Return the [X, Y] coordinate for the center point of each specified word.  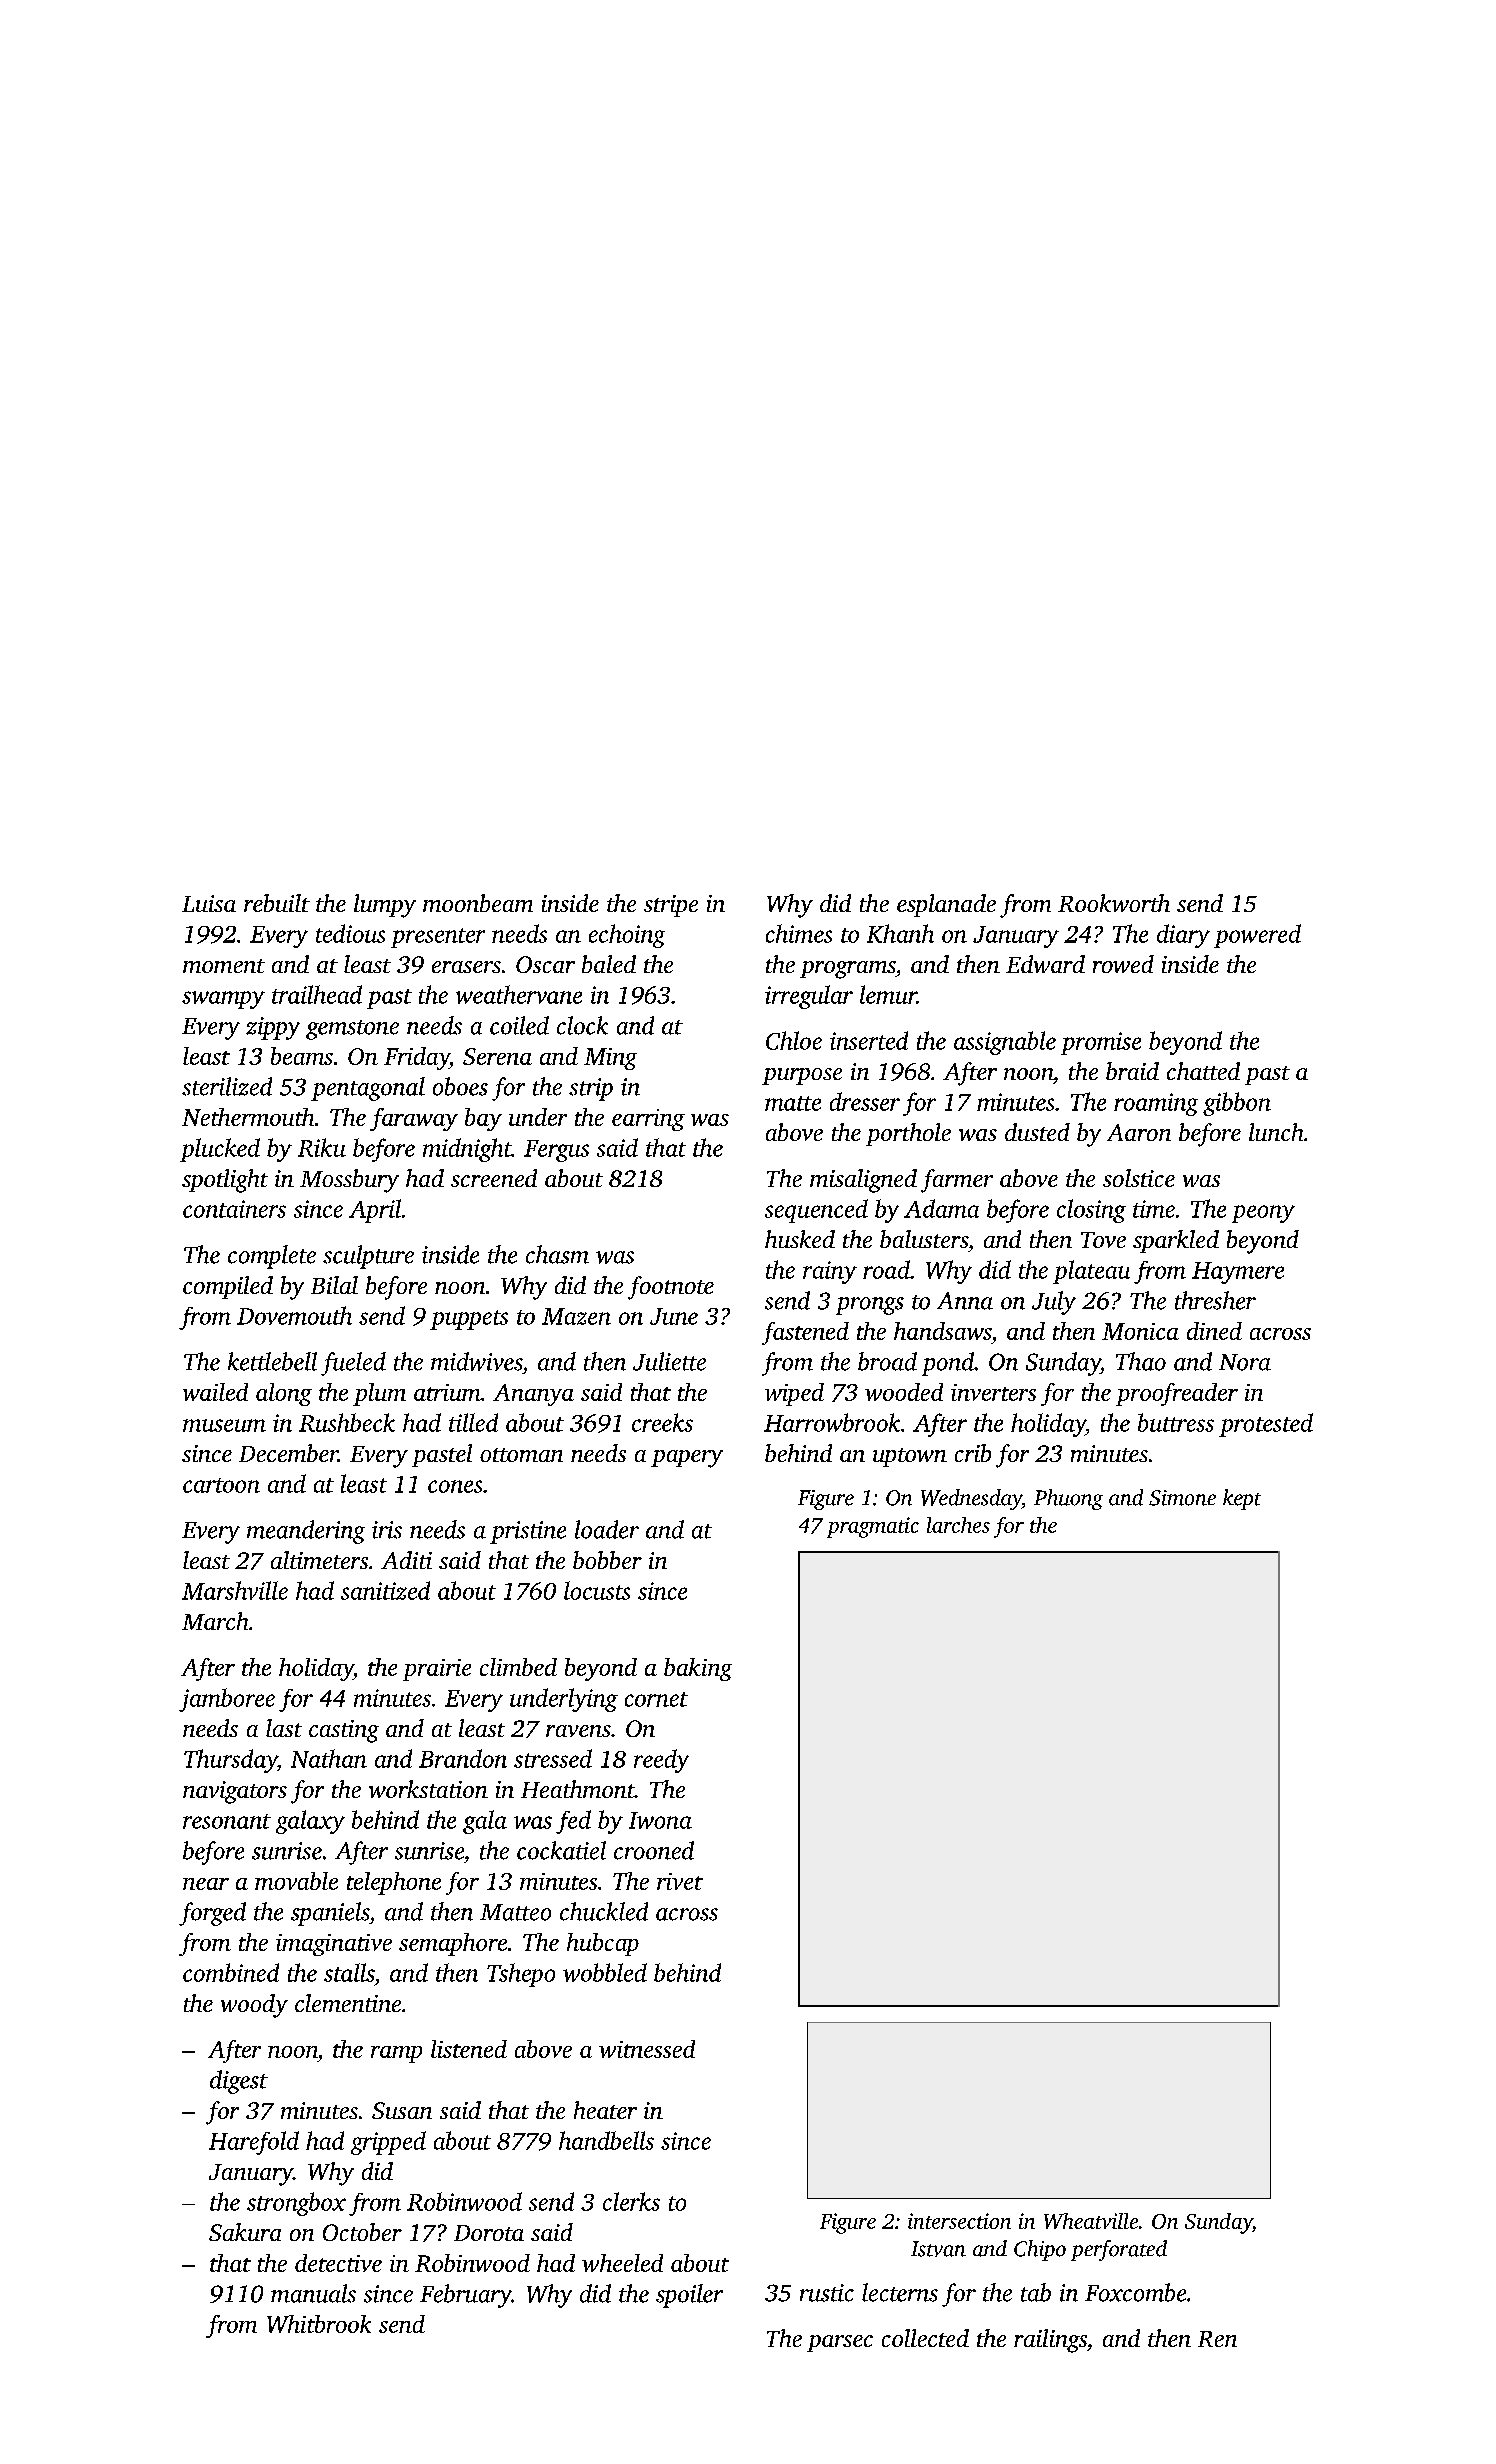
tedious [350, 933]
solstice [1139, 1178]
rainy [830, 1272]
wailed [215, 1392]
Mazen [576, 1316]
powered [1257, 936]
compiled [228, 1287]
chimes [799, 933]
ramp [396, 2054]
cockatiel [561, 1850]
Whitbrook [319, 2324]
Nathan [329, 1758]
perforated [1119, 2250]
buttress [1176, 1422]
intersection [959, 2221]
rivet [680, 1881]
